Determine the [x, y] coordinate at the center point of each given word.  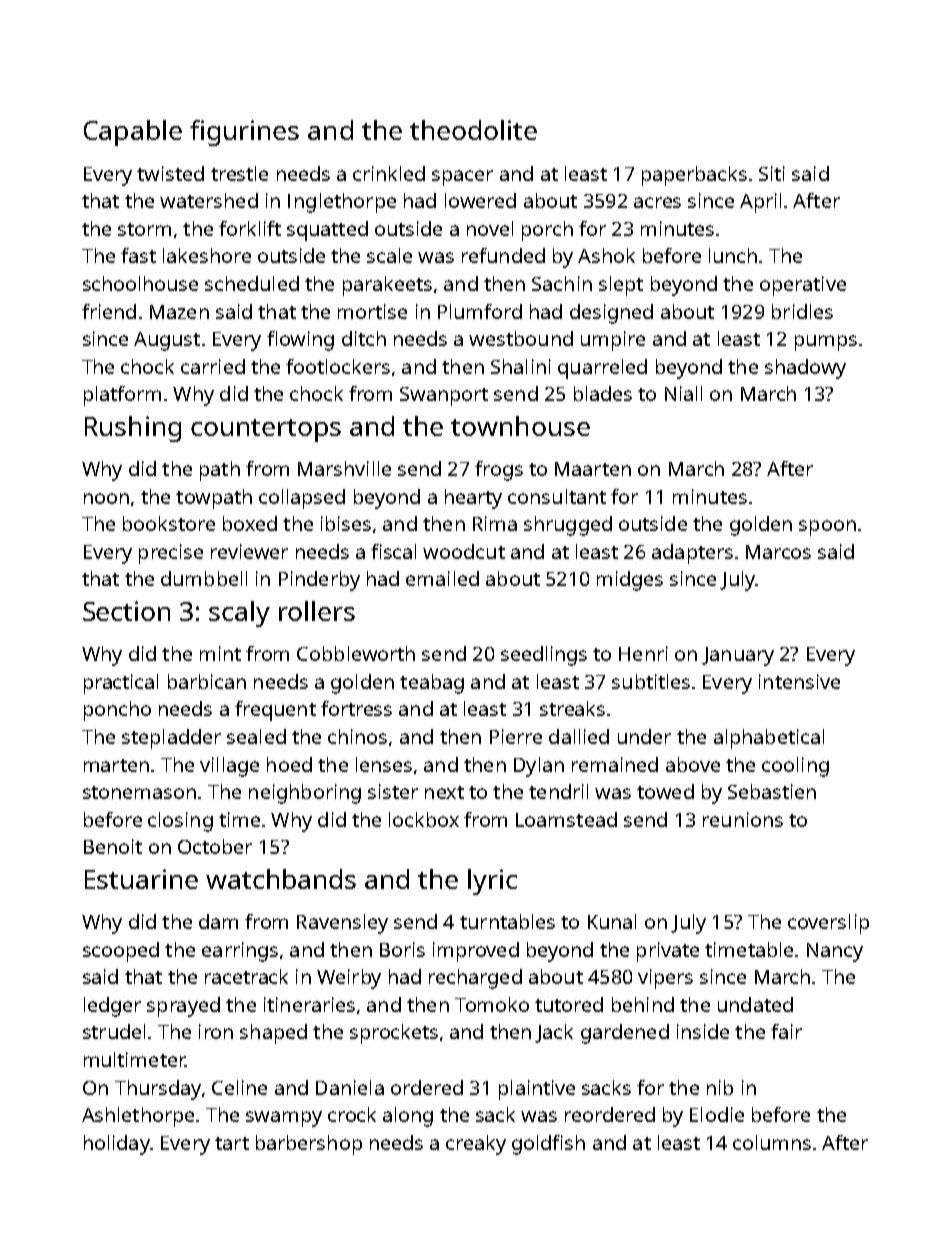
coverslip [828, 924]
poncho [117, 711]
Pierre [516, 736]
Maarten [593, 469]
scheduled [252, 283]
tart [232, 1143]
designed [611, 314]
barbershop [309, 1145]
